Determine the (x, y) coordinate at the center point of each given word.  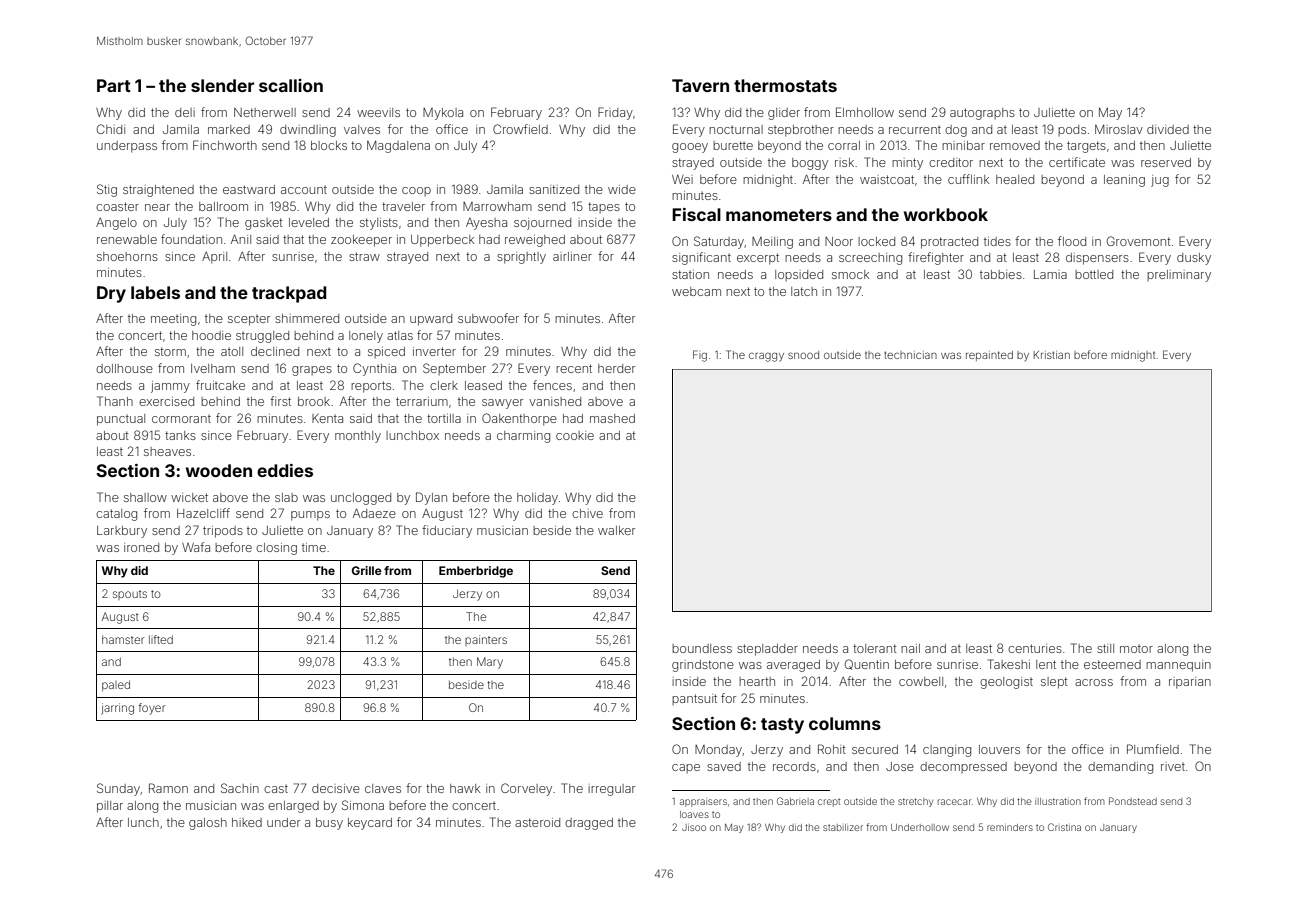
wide (622, 189)
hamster (123, 639)
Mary (490, 663)
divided (1168, 129)
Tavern (700, 85)
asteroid (537, 822)
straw (364, 256)
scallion (291, 85)
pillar (110, 807)
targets (1086, 147)
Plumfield (1153, 749)
